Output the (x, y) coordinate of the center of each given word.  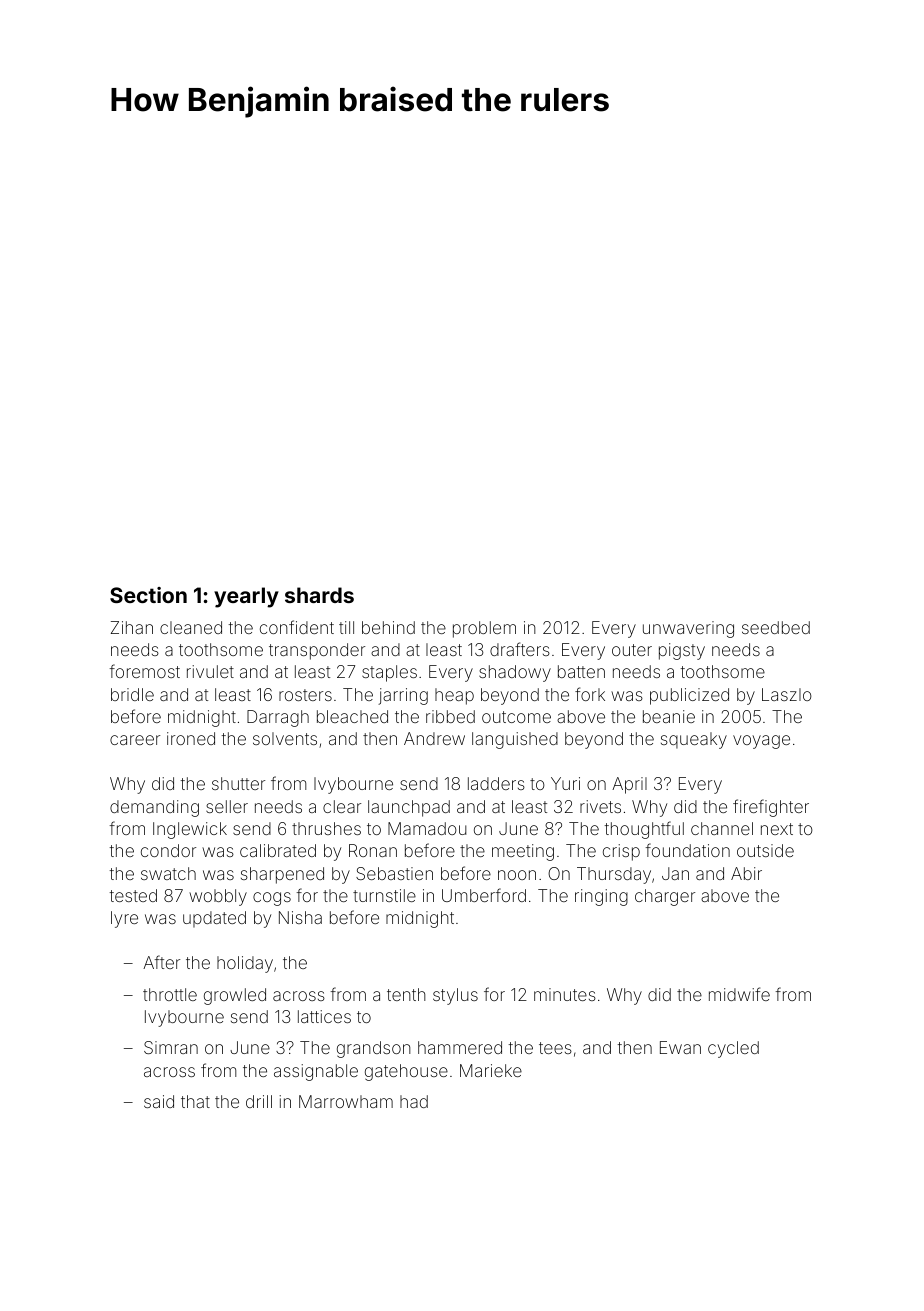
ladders (496, 783)
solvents (285, 738)
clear (342, 806)
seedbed (776, 627)
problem (484, 629)
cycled (733, 1049)
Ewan (680, 1047)
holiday (245, 964)
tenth (406, 994)
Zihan (132, 627)
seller (227, 806)
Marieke (491, 1070)
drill (259, 1101)
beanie (669, 716)
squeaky (694, 740)
